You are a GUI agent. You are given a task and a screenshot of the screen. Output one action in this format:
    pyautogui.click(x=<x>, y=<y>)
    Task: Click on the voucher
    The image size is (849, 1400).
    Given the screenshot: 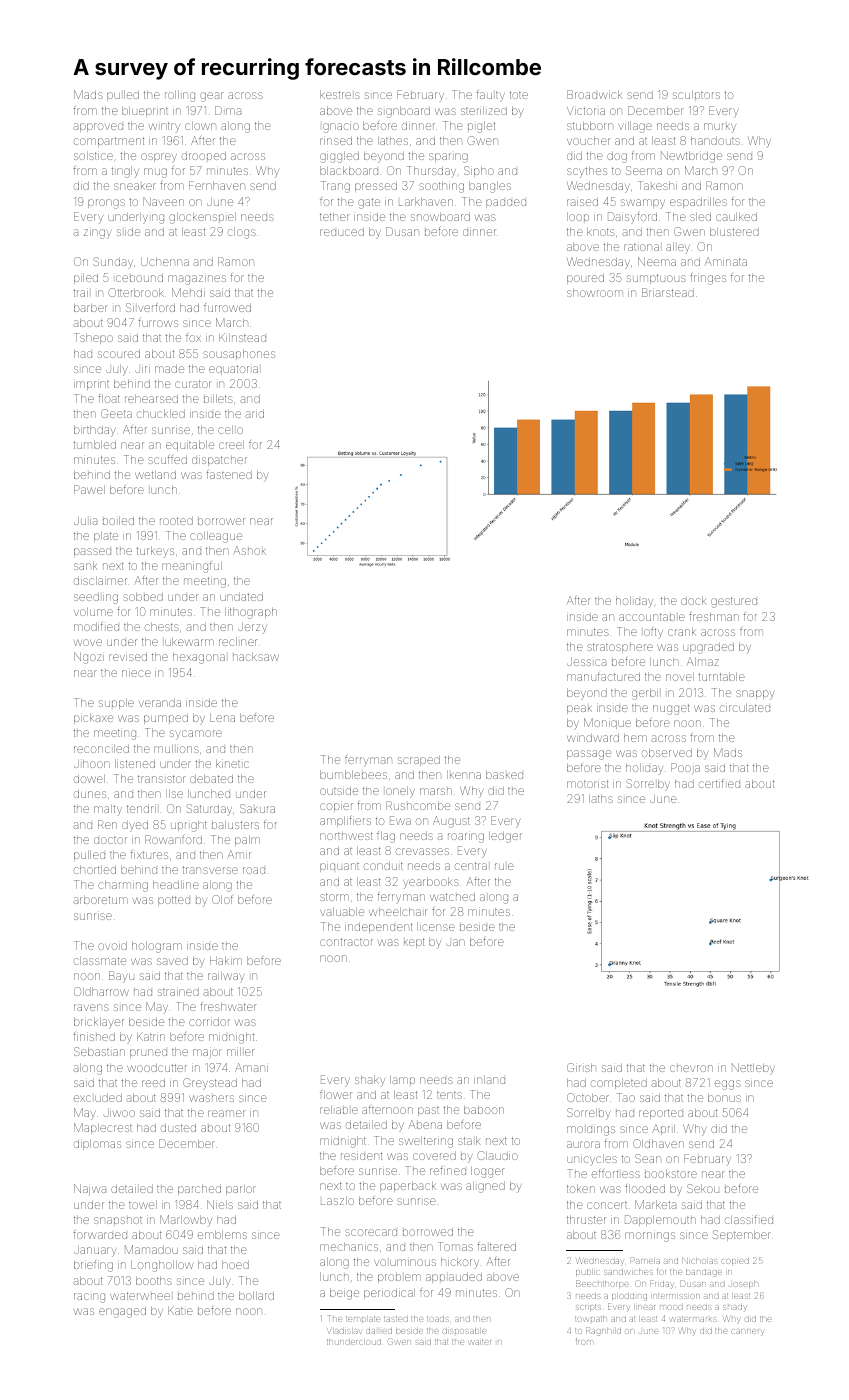 What is the action you would take?
    pyautogui.click(x=589, y=141)
